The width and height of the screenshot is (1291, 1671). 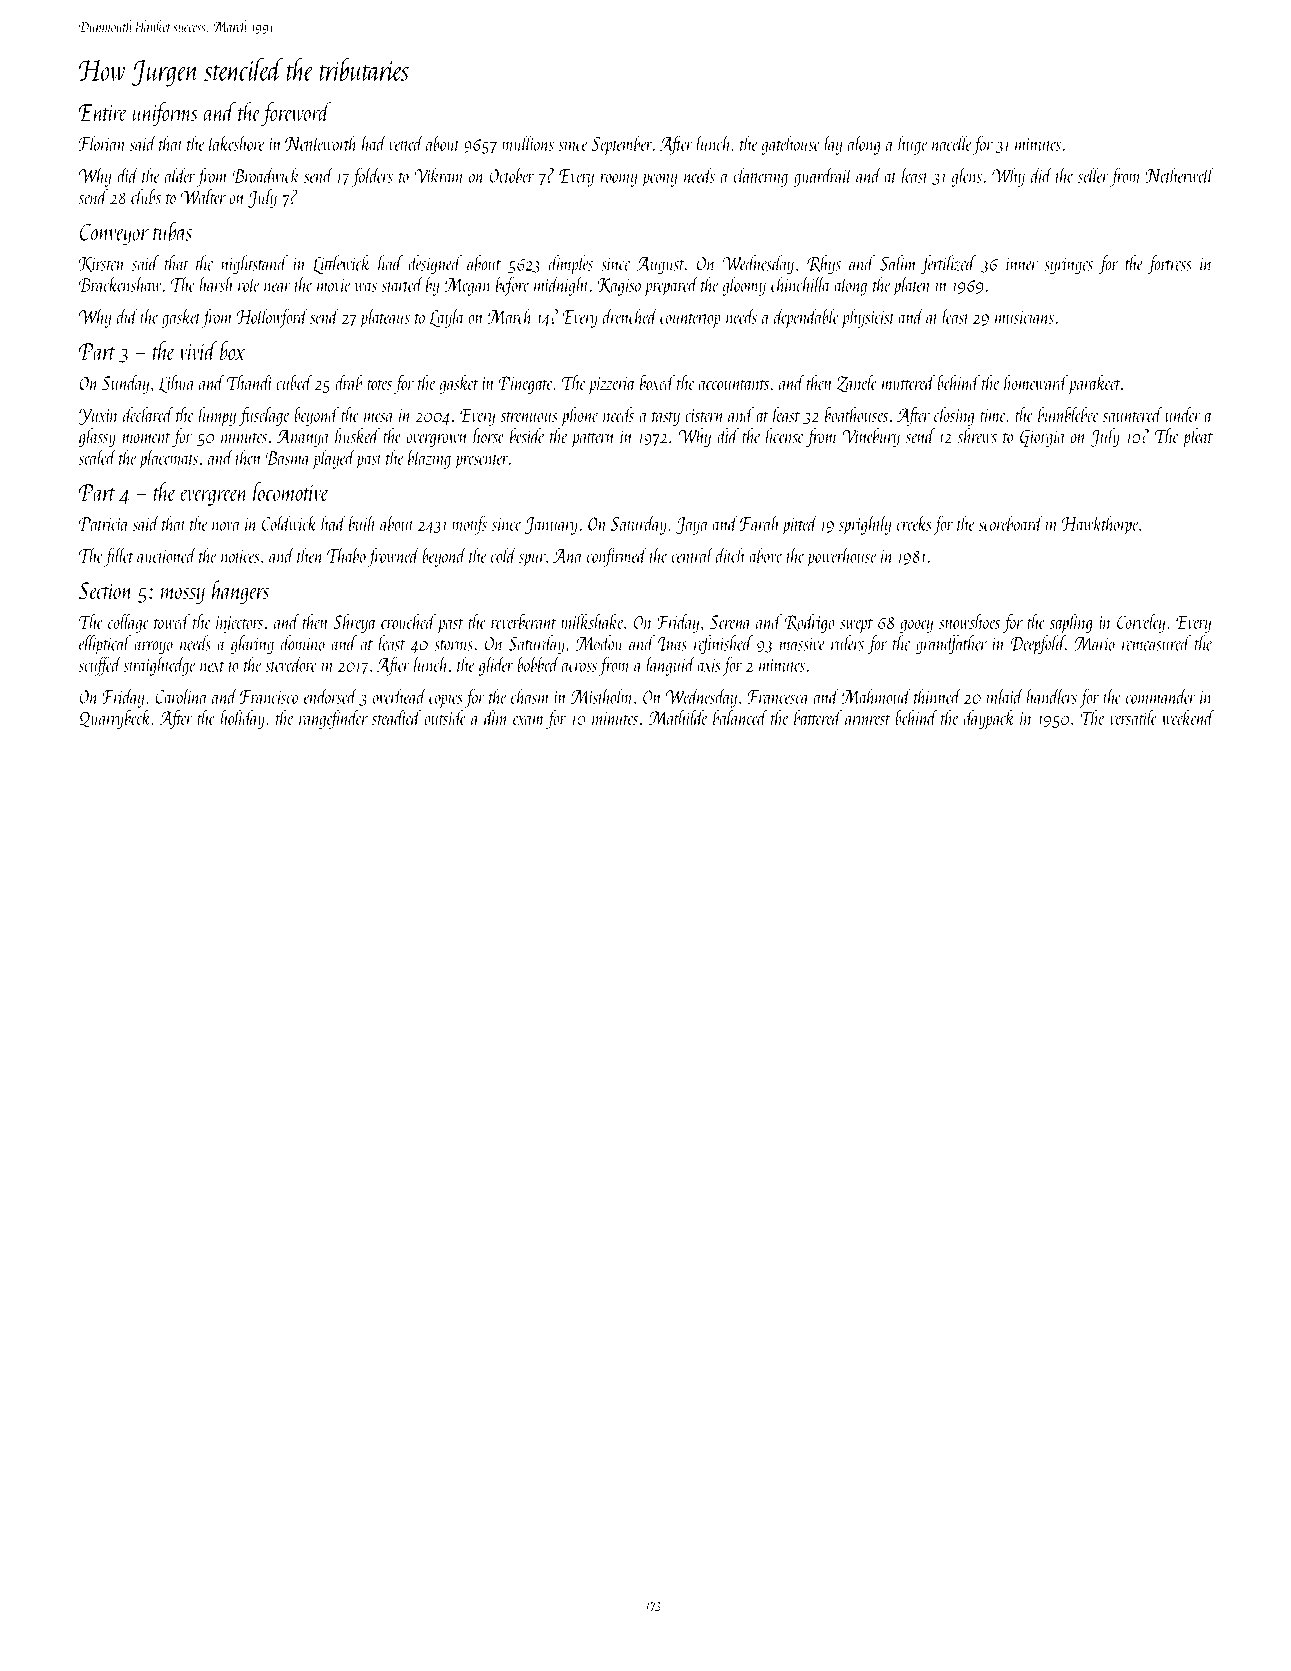 What do you see at coordinates (867, 720) in the screenshot?
I see `armrest` at bounding box center [867, 720].
